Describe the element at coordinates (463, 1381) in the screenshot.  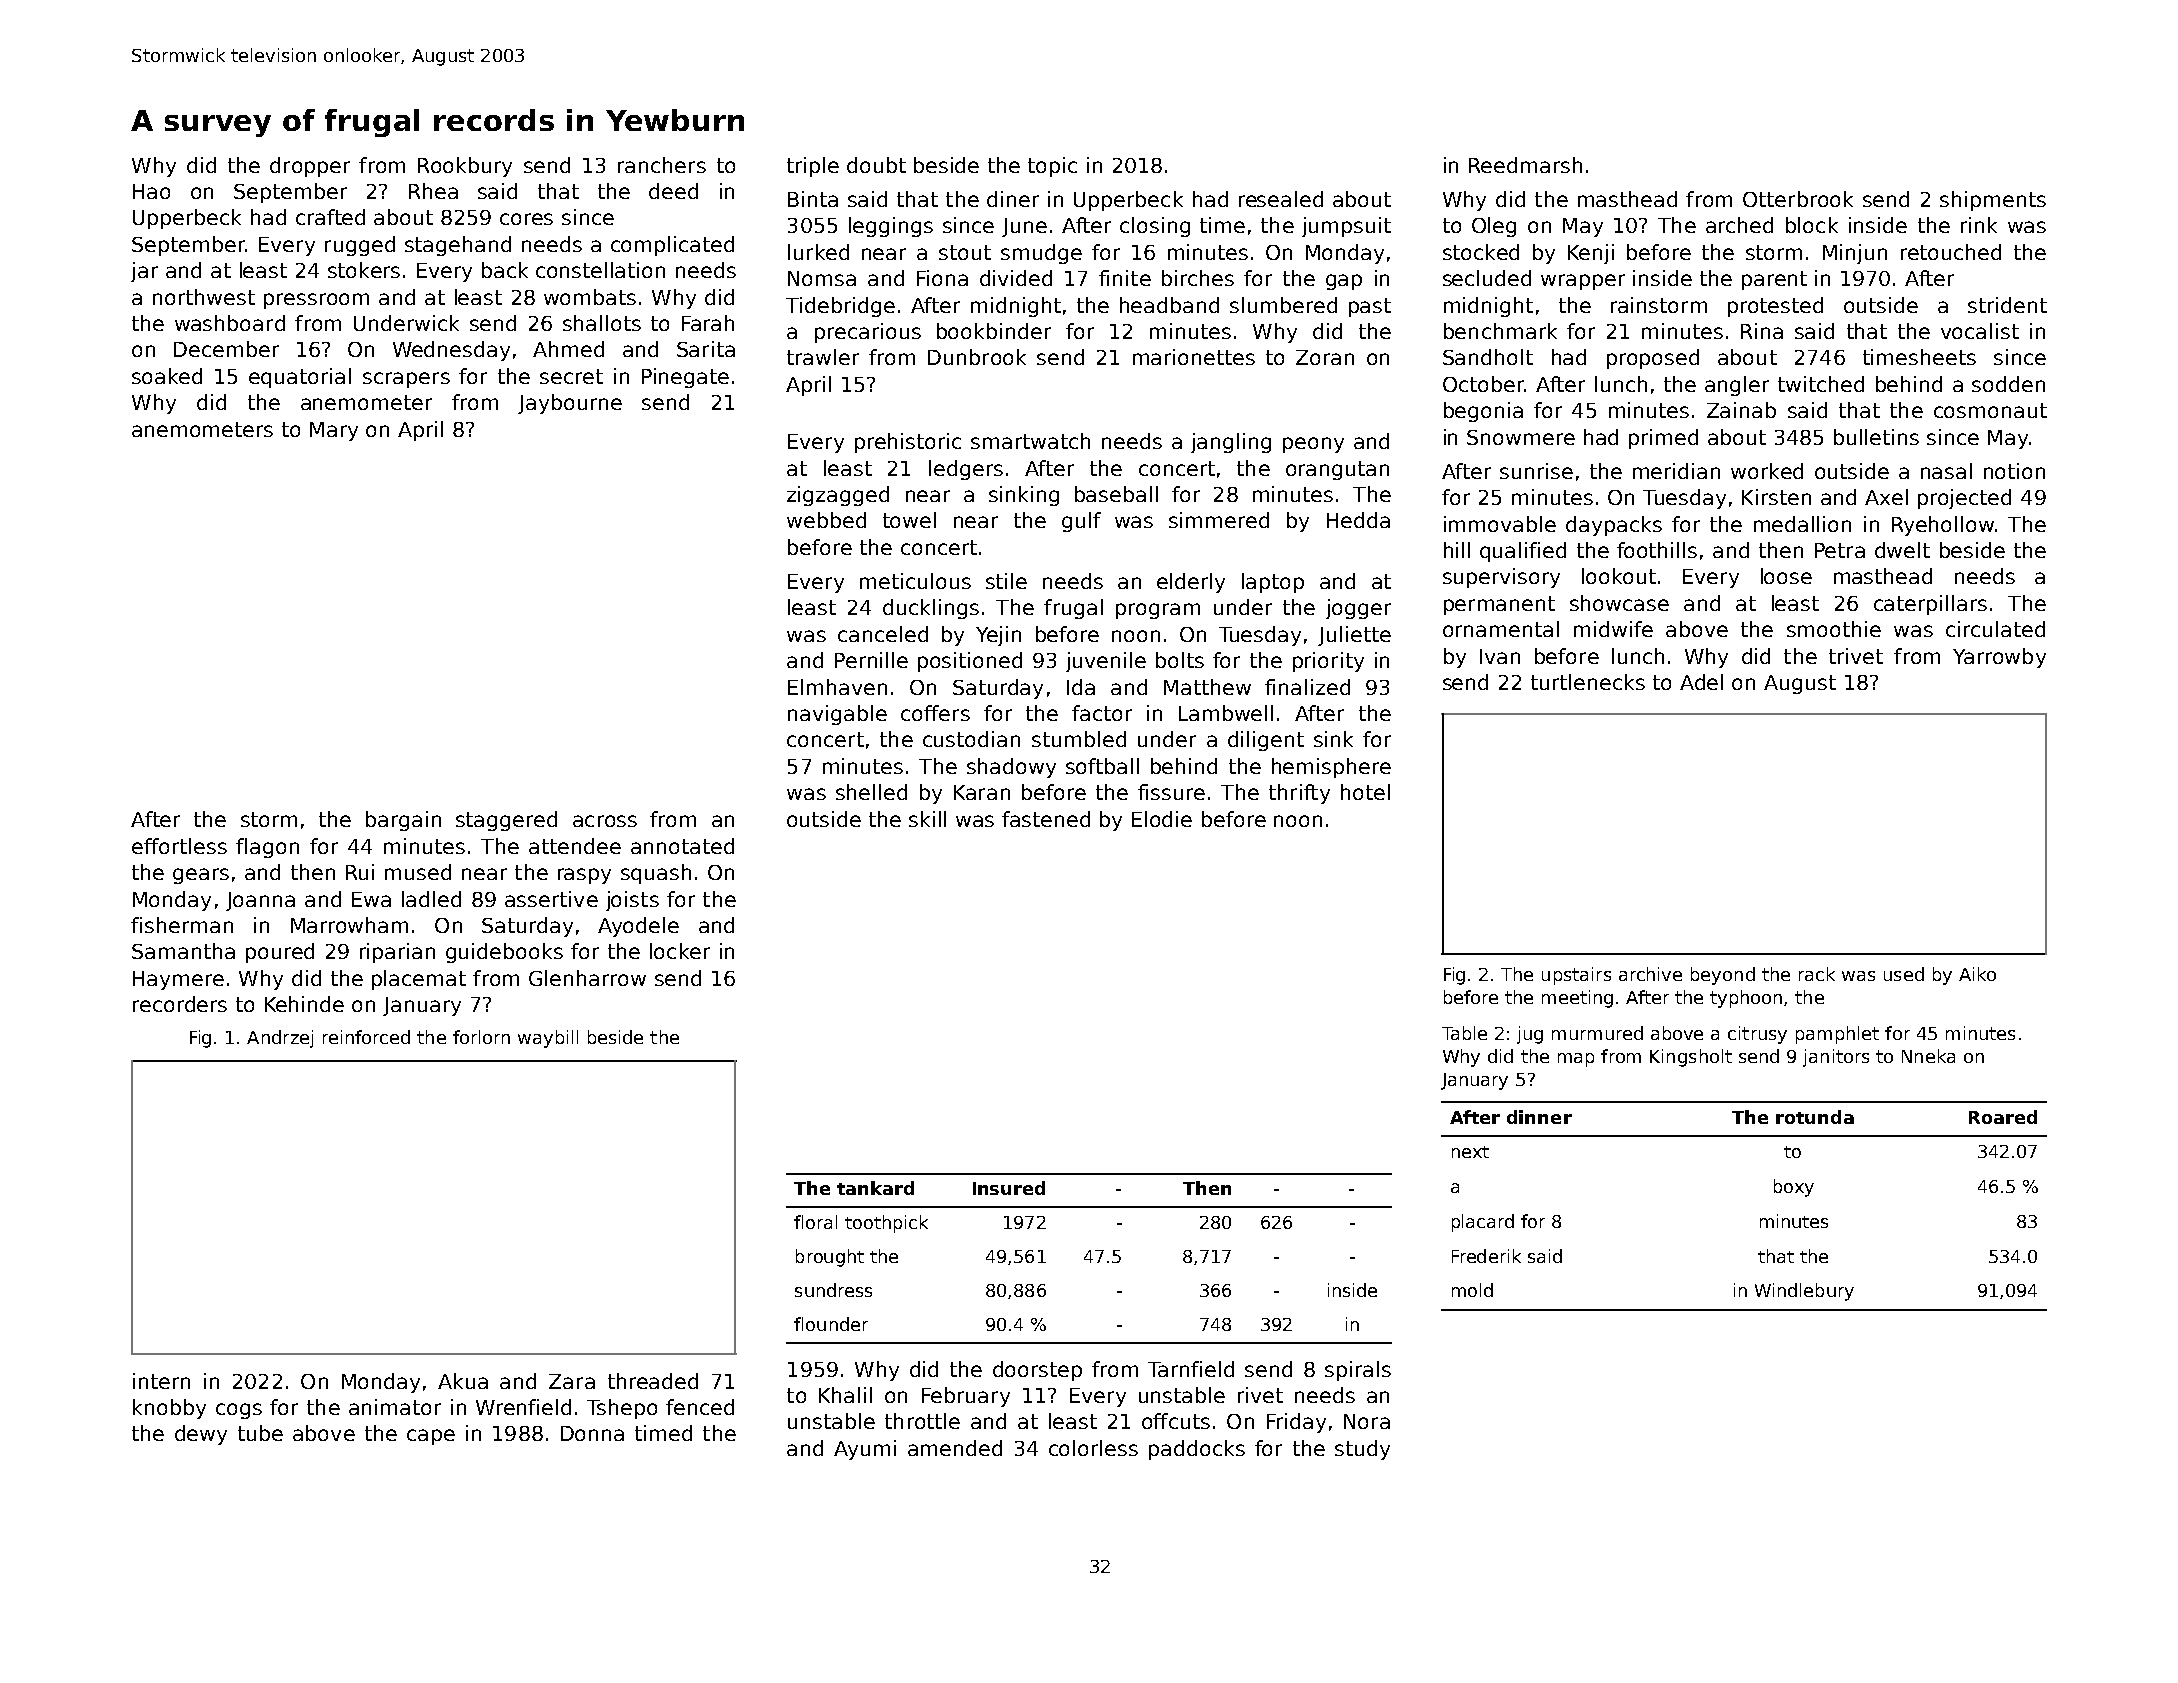
I see `Akua` at that location.
